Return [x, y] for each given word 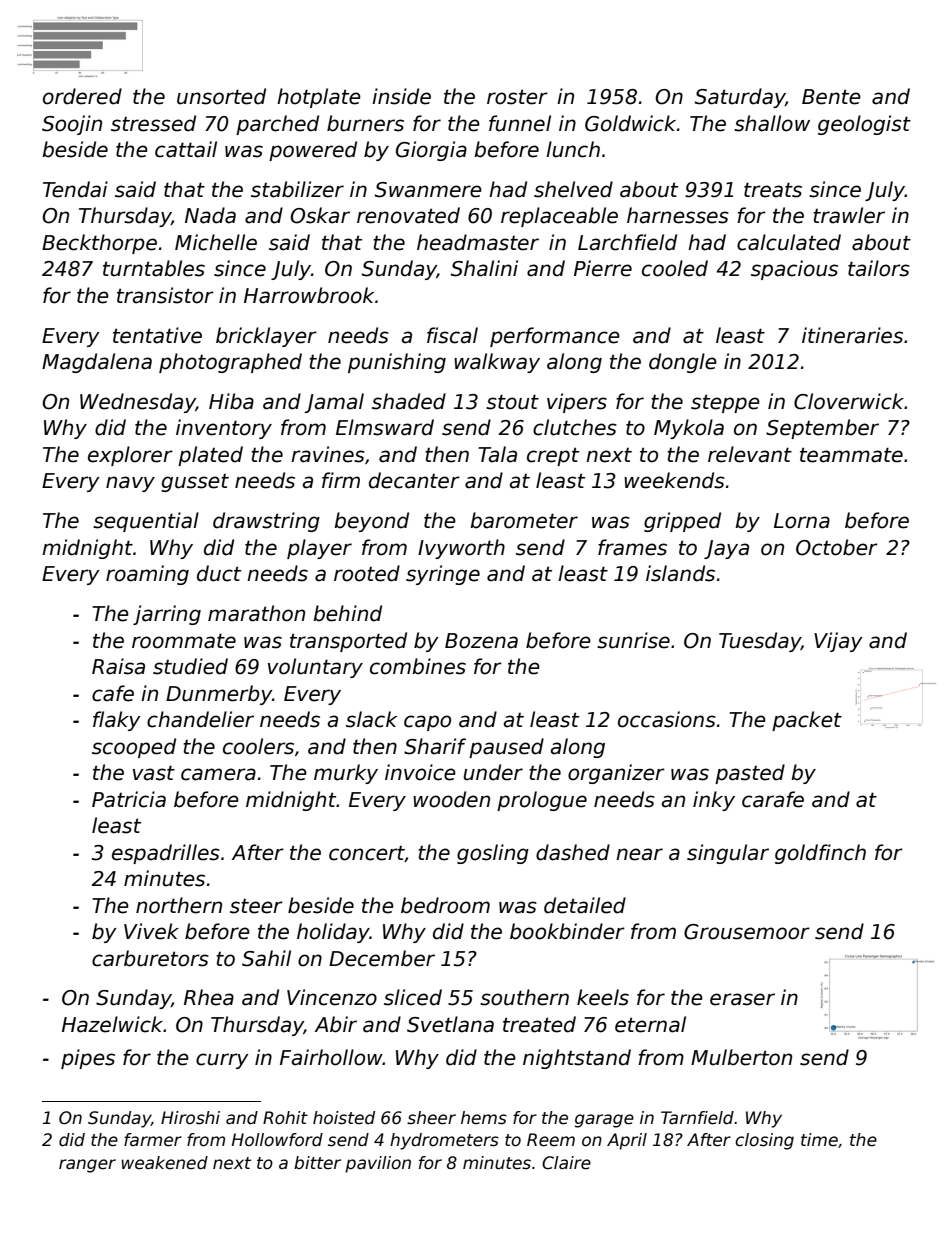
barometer [524, 520]
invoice [420, 772]
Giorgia [431, 151]
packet [807, 721]
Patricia [129, 799]
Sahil [266, 958]
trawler [849, 215]
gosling [493, 854]
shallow [772, 123]
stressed [153, 123]
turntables [154, 268]
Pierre [603, 268]
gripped [682, 522]
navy [130, 484]
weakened [164, 1163]
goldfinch [820, 854]
